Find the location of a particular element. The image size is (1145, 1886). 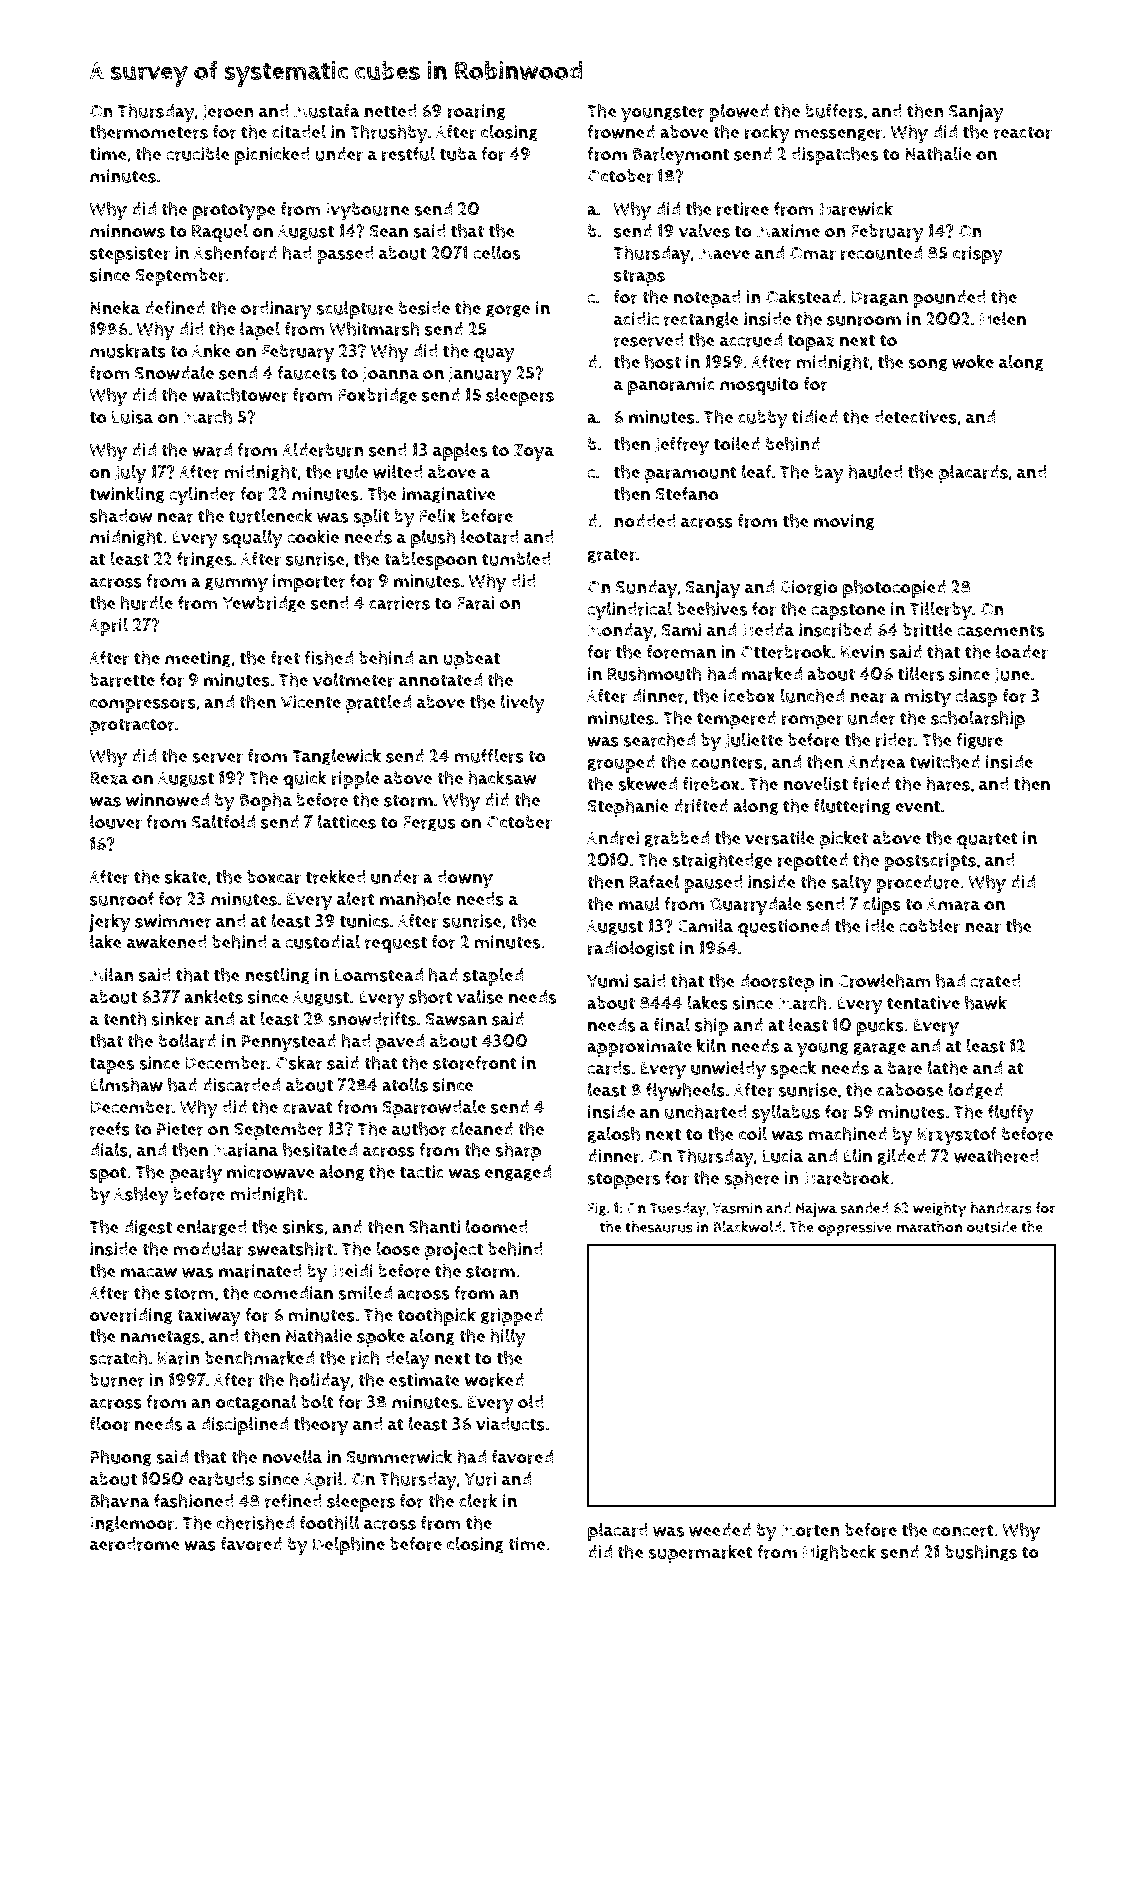

casements is located at coordinates (1001, 630).
